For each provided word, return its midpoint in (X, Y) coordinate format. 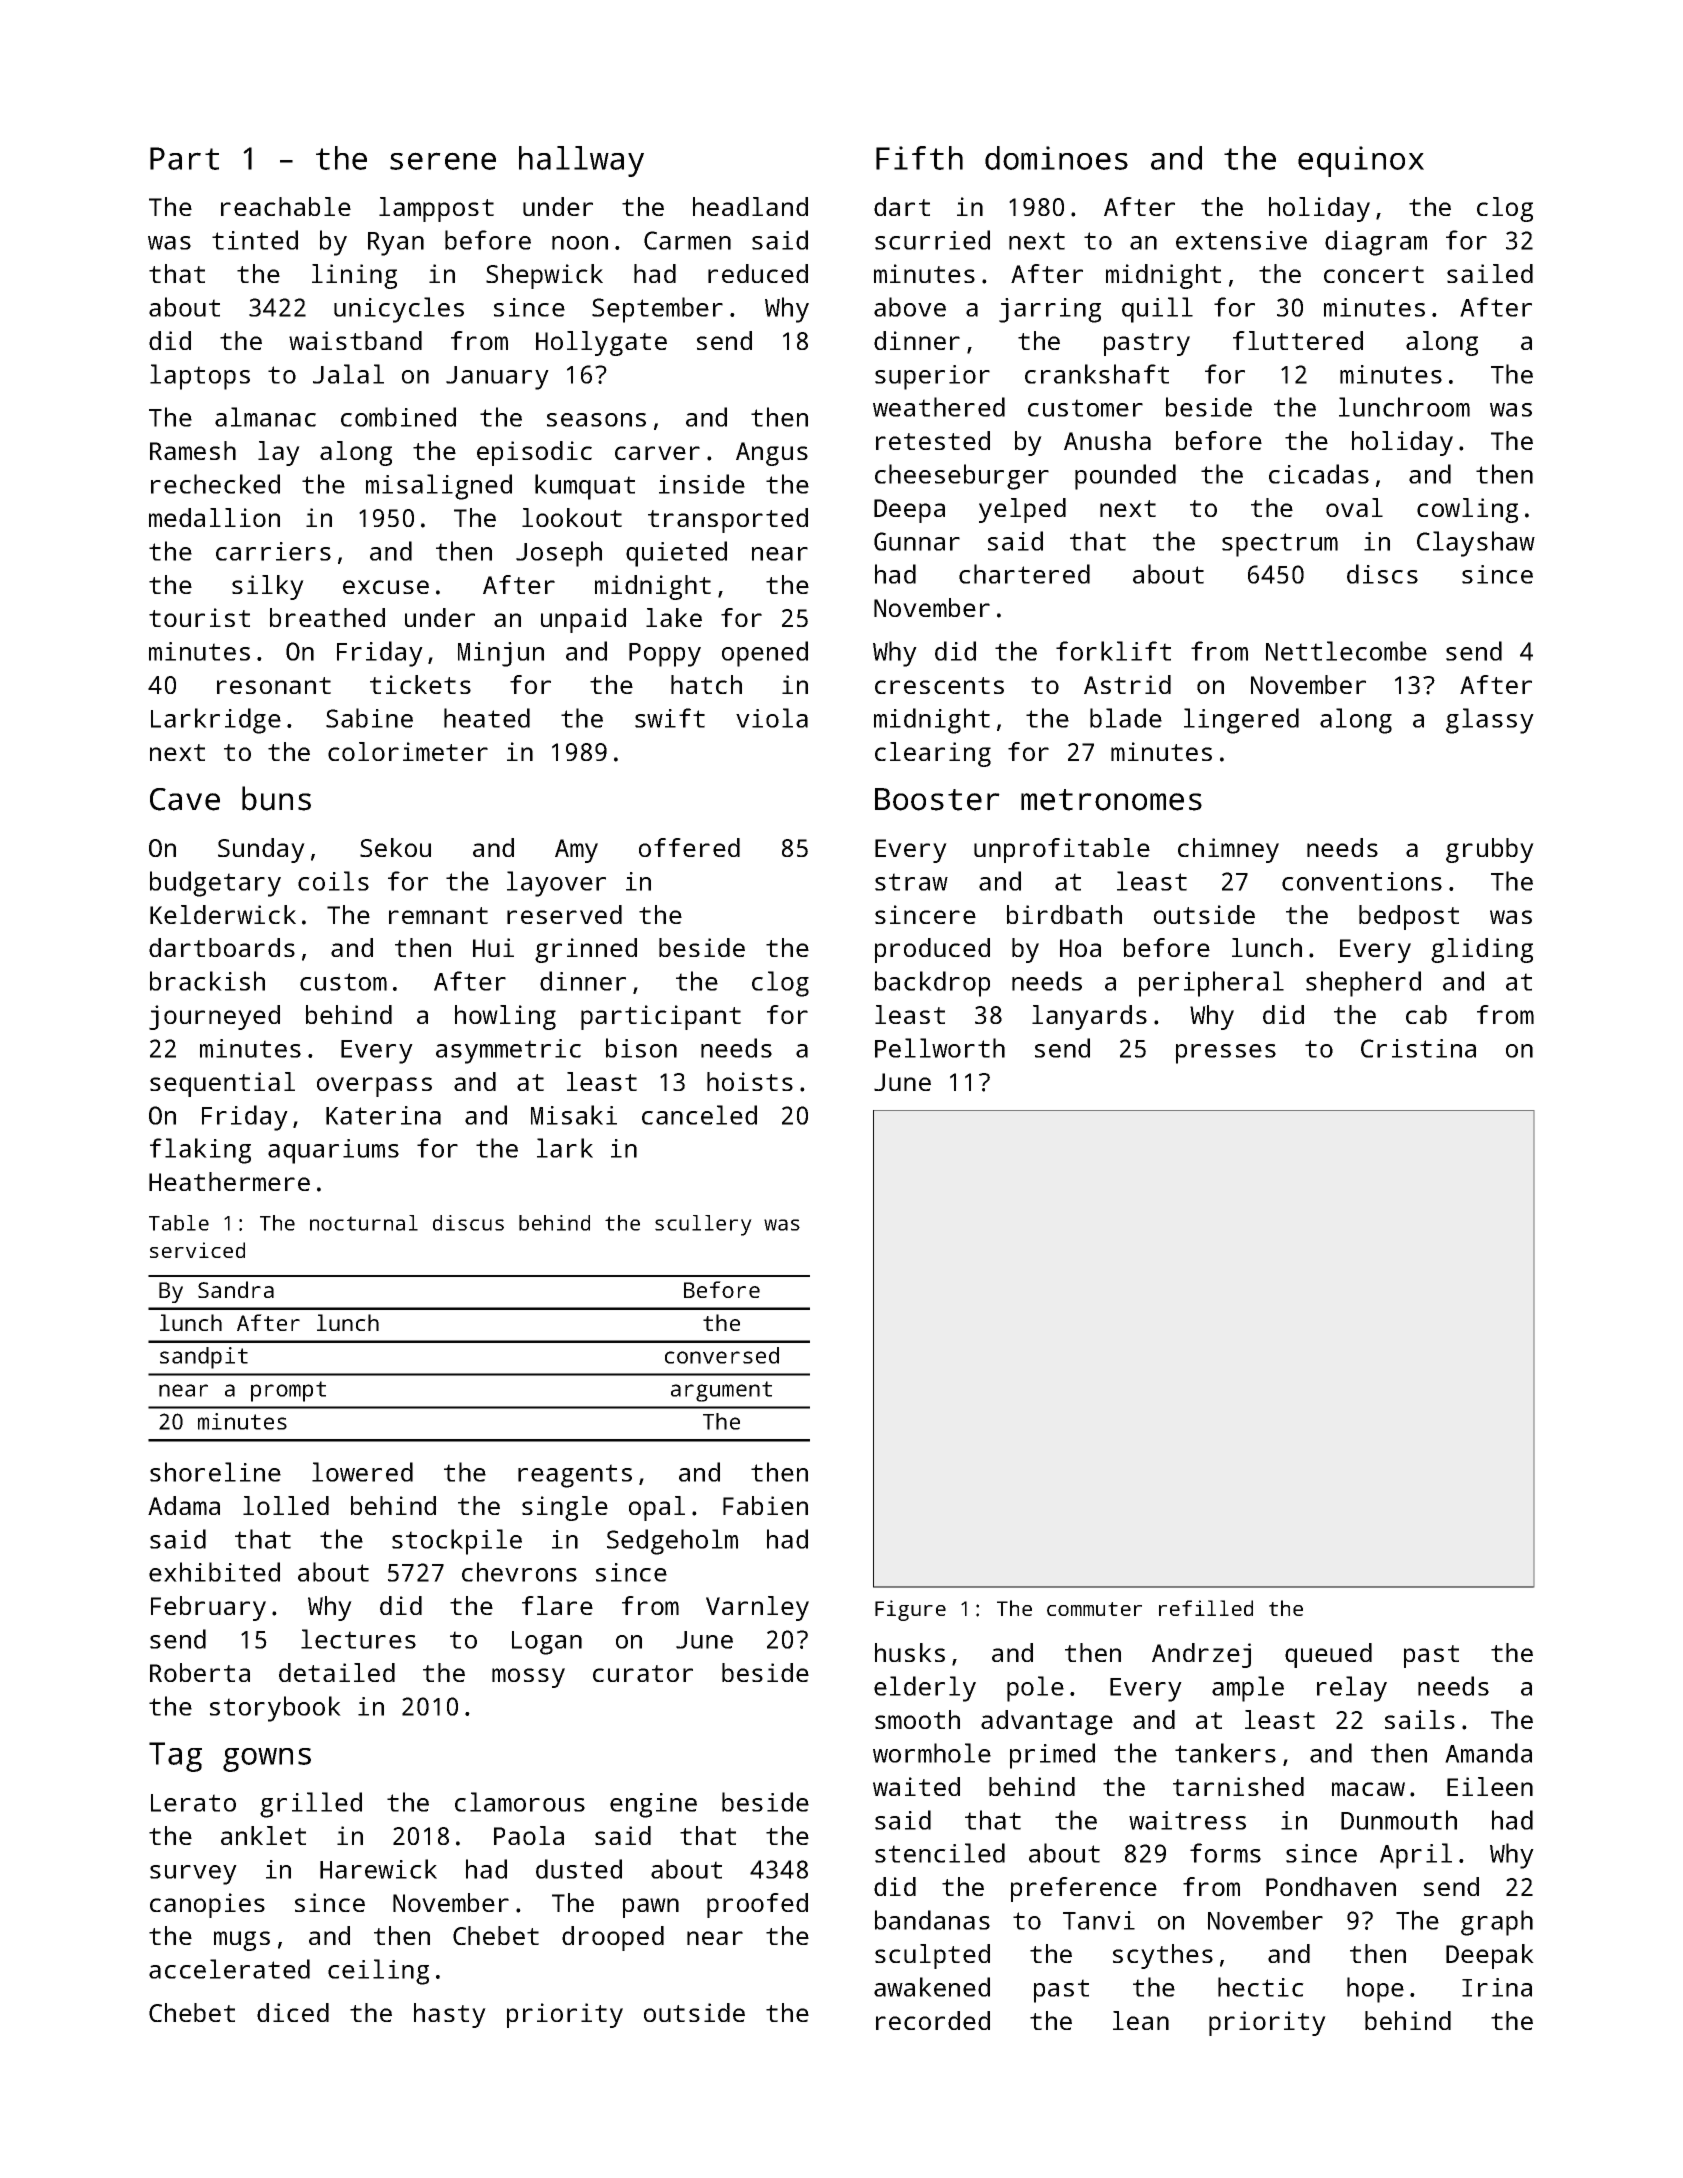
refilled (1206, 1608)
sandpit (204, 1358)
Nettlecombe (1346, 651)
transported (728, 520)
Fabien (765, 1505)
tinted (255, 240)
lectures (358, 1639)
